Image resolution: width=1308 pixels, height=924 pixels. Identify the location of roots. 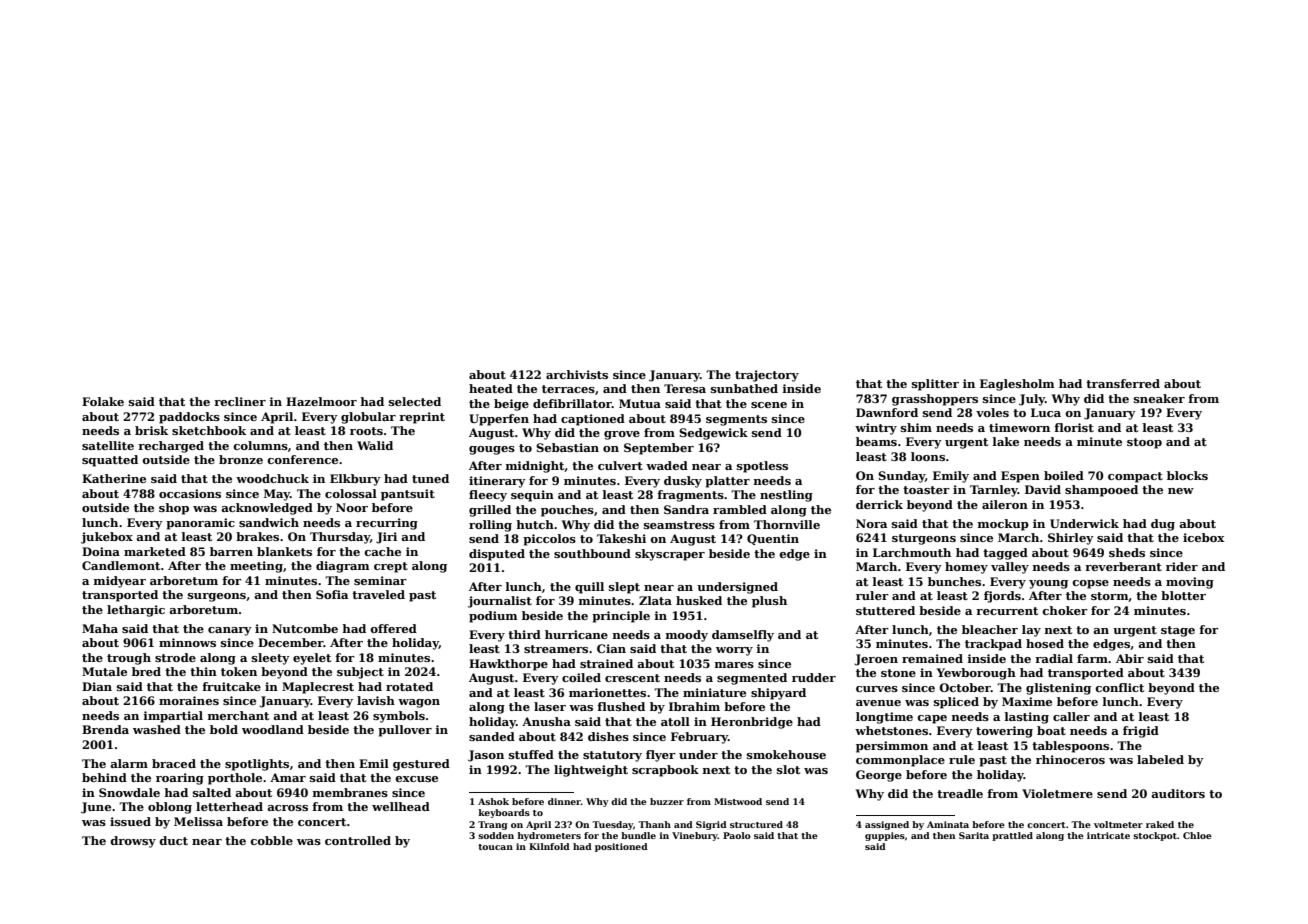
(366, 431).
